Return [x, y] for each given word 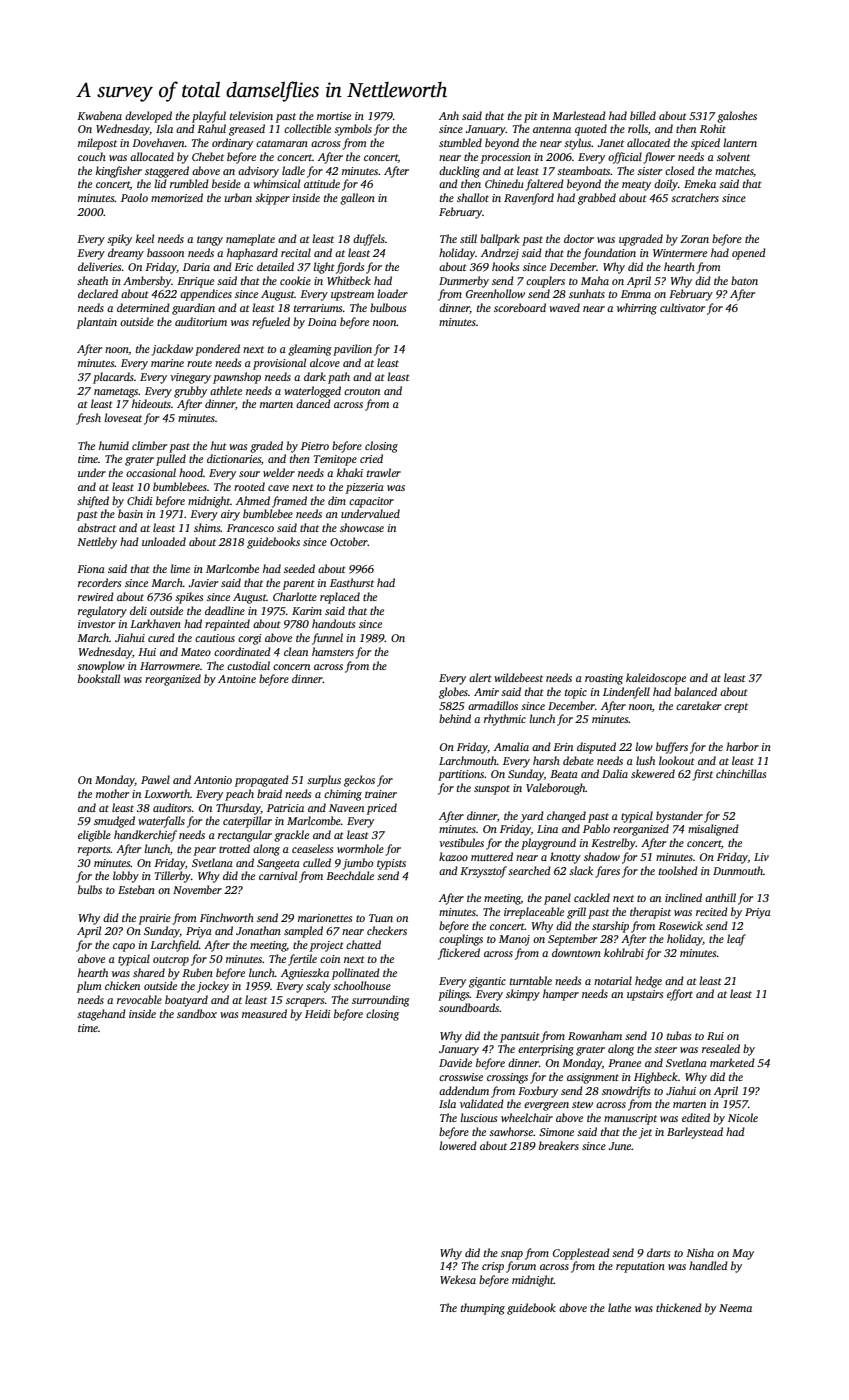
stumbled [460, 142]
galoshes [737, 117]
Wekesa [458, 1279]
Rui [715, 1036]
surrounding [381, 1001]
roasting [604, 679]
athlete [226, 390]
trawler [384, 472]
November [197, 889]
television [251, 115]
